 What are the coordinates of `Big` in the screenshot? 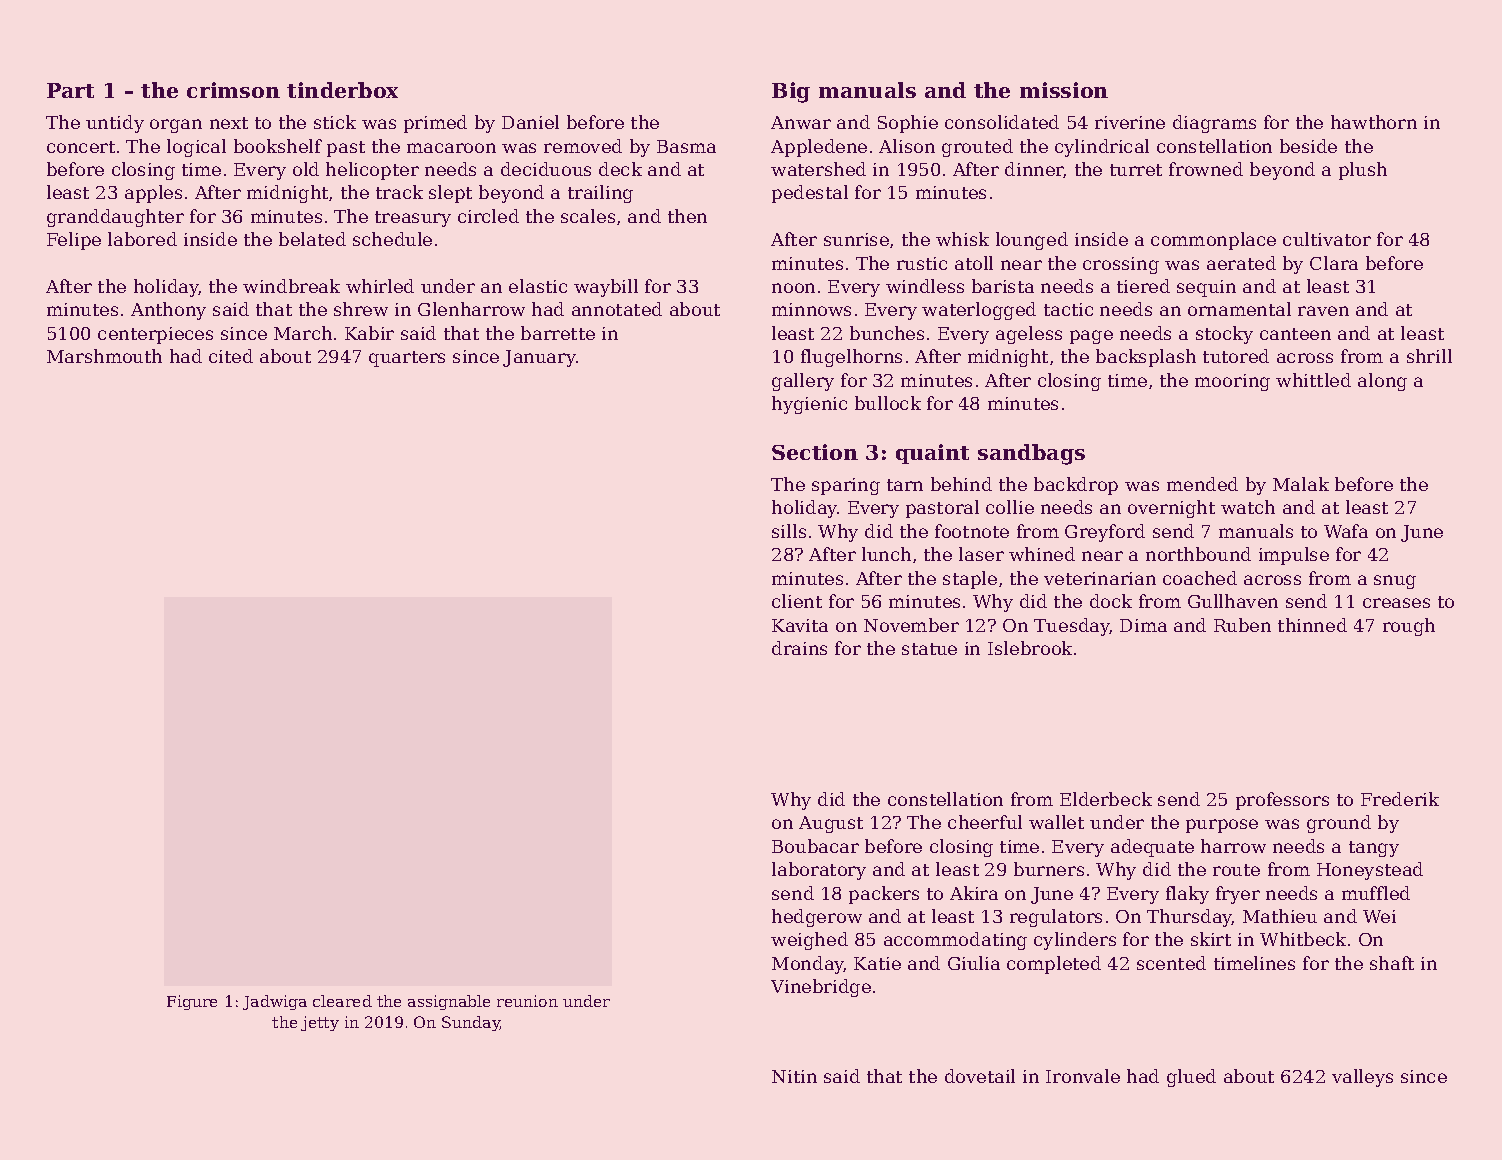 It's located at (791, 92).
